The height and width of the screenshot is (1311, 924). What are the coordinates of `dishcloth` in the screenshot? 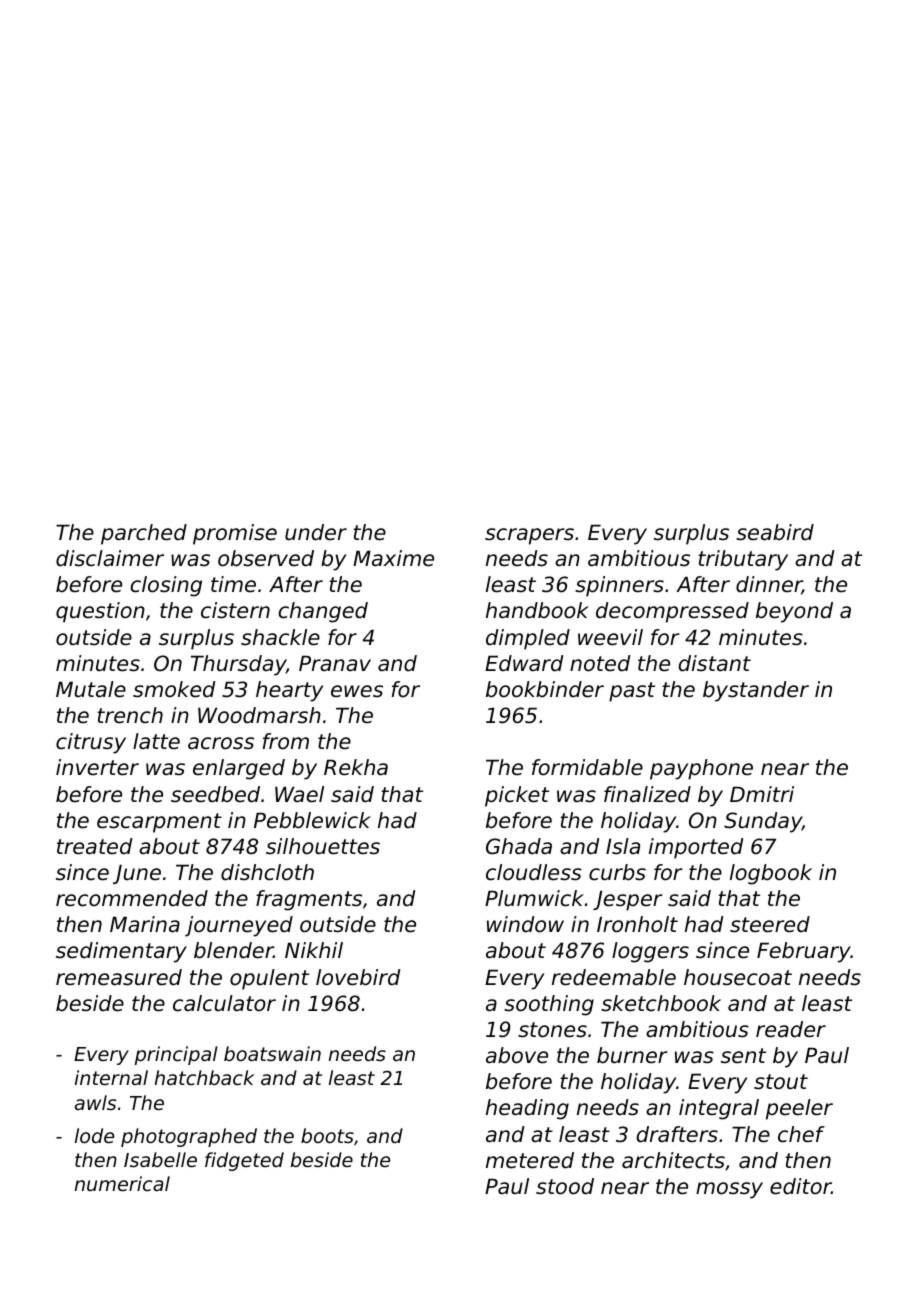 It's located at (267, 872).
